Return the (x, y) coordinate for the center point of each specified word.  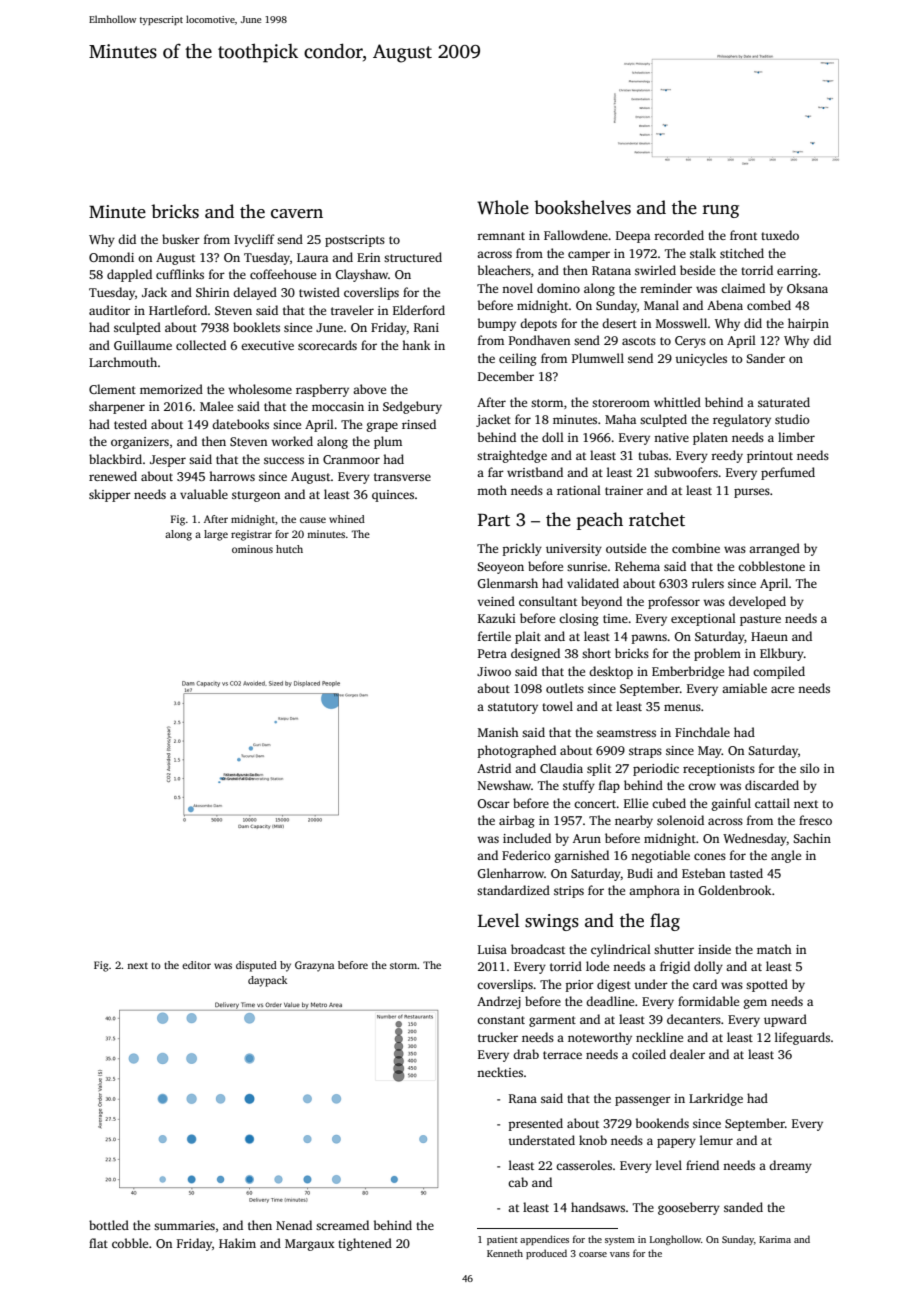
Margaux (310, 1245)
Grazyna (314, 966)
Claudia (561, 768)
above (369, 389)
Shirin (212, 292)
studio (792, 419)
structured (413, 257)
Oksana (807, 288)
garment (552, 1021)
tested (130, 424)
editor (196, 965)
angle (786, 856)
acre (782, 689)
